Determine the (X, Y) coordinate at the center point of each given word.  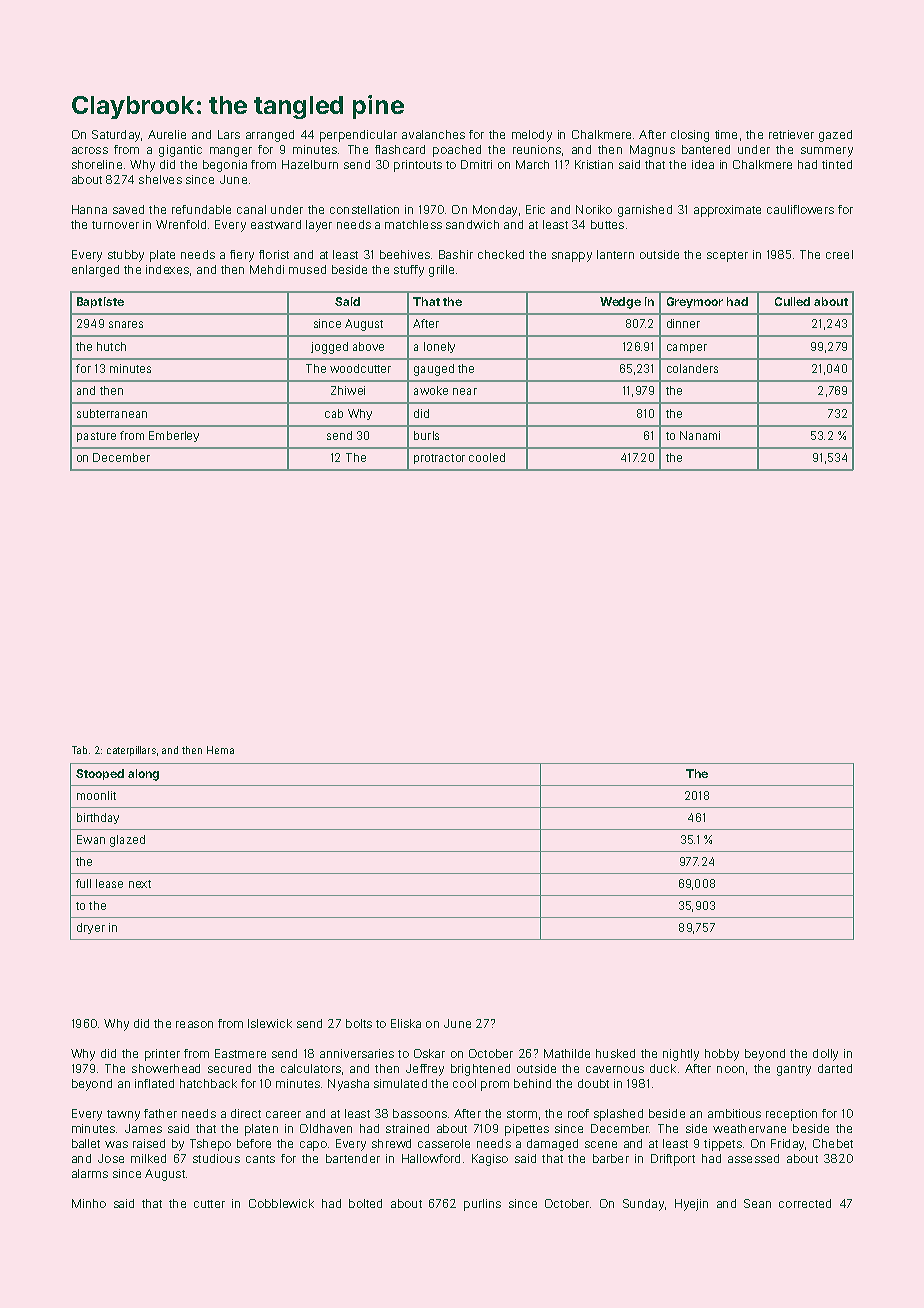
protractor (439, 459)
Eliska (406, 1023)
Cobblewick (281, 1203)
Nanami (700, 435)
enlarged (95, 271)
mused (307, 269)
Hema (220, 750)
